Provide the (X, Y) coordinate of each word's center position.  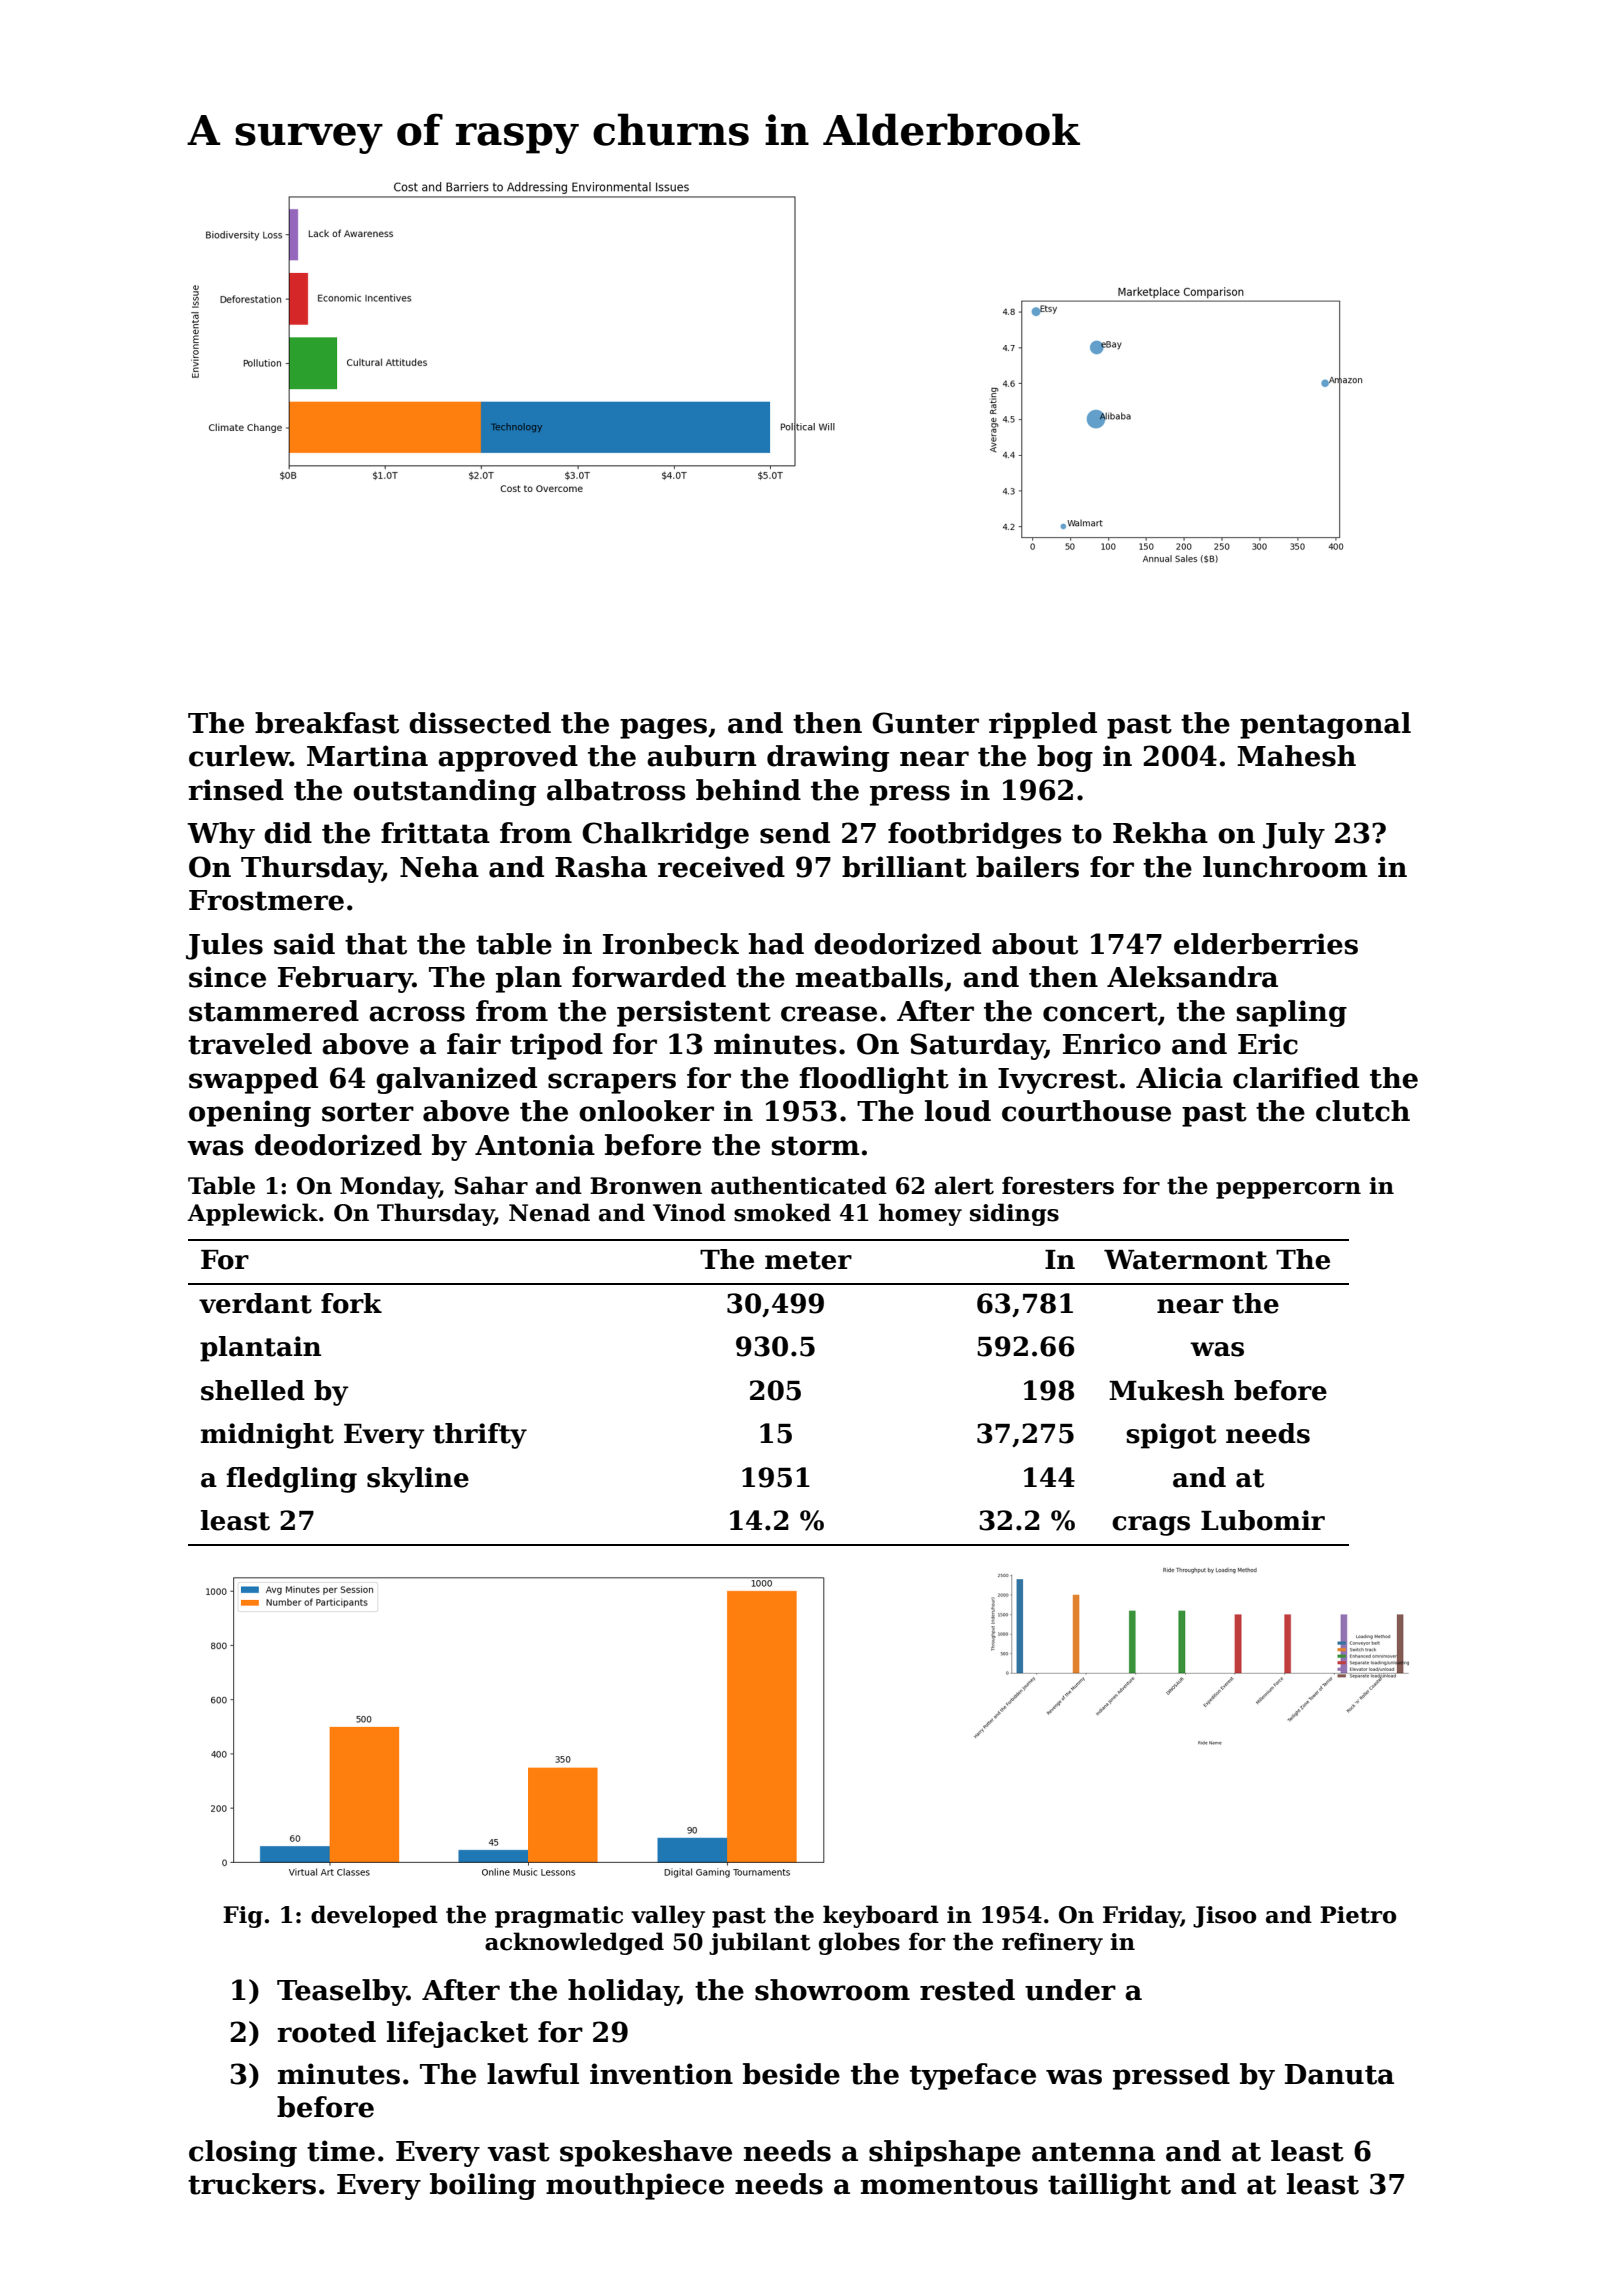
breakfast (327, 723)
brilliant (904, 867)
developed (374, 1916)
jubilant (760, 1943)
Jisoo (1224, 1917)
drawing (828, 758)
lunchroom (1285, 867)
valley (668, 1916)
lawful (533, 2074)
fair (474, 1044)
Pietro (1358, 1915)
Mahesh (1296, 756)
